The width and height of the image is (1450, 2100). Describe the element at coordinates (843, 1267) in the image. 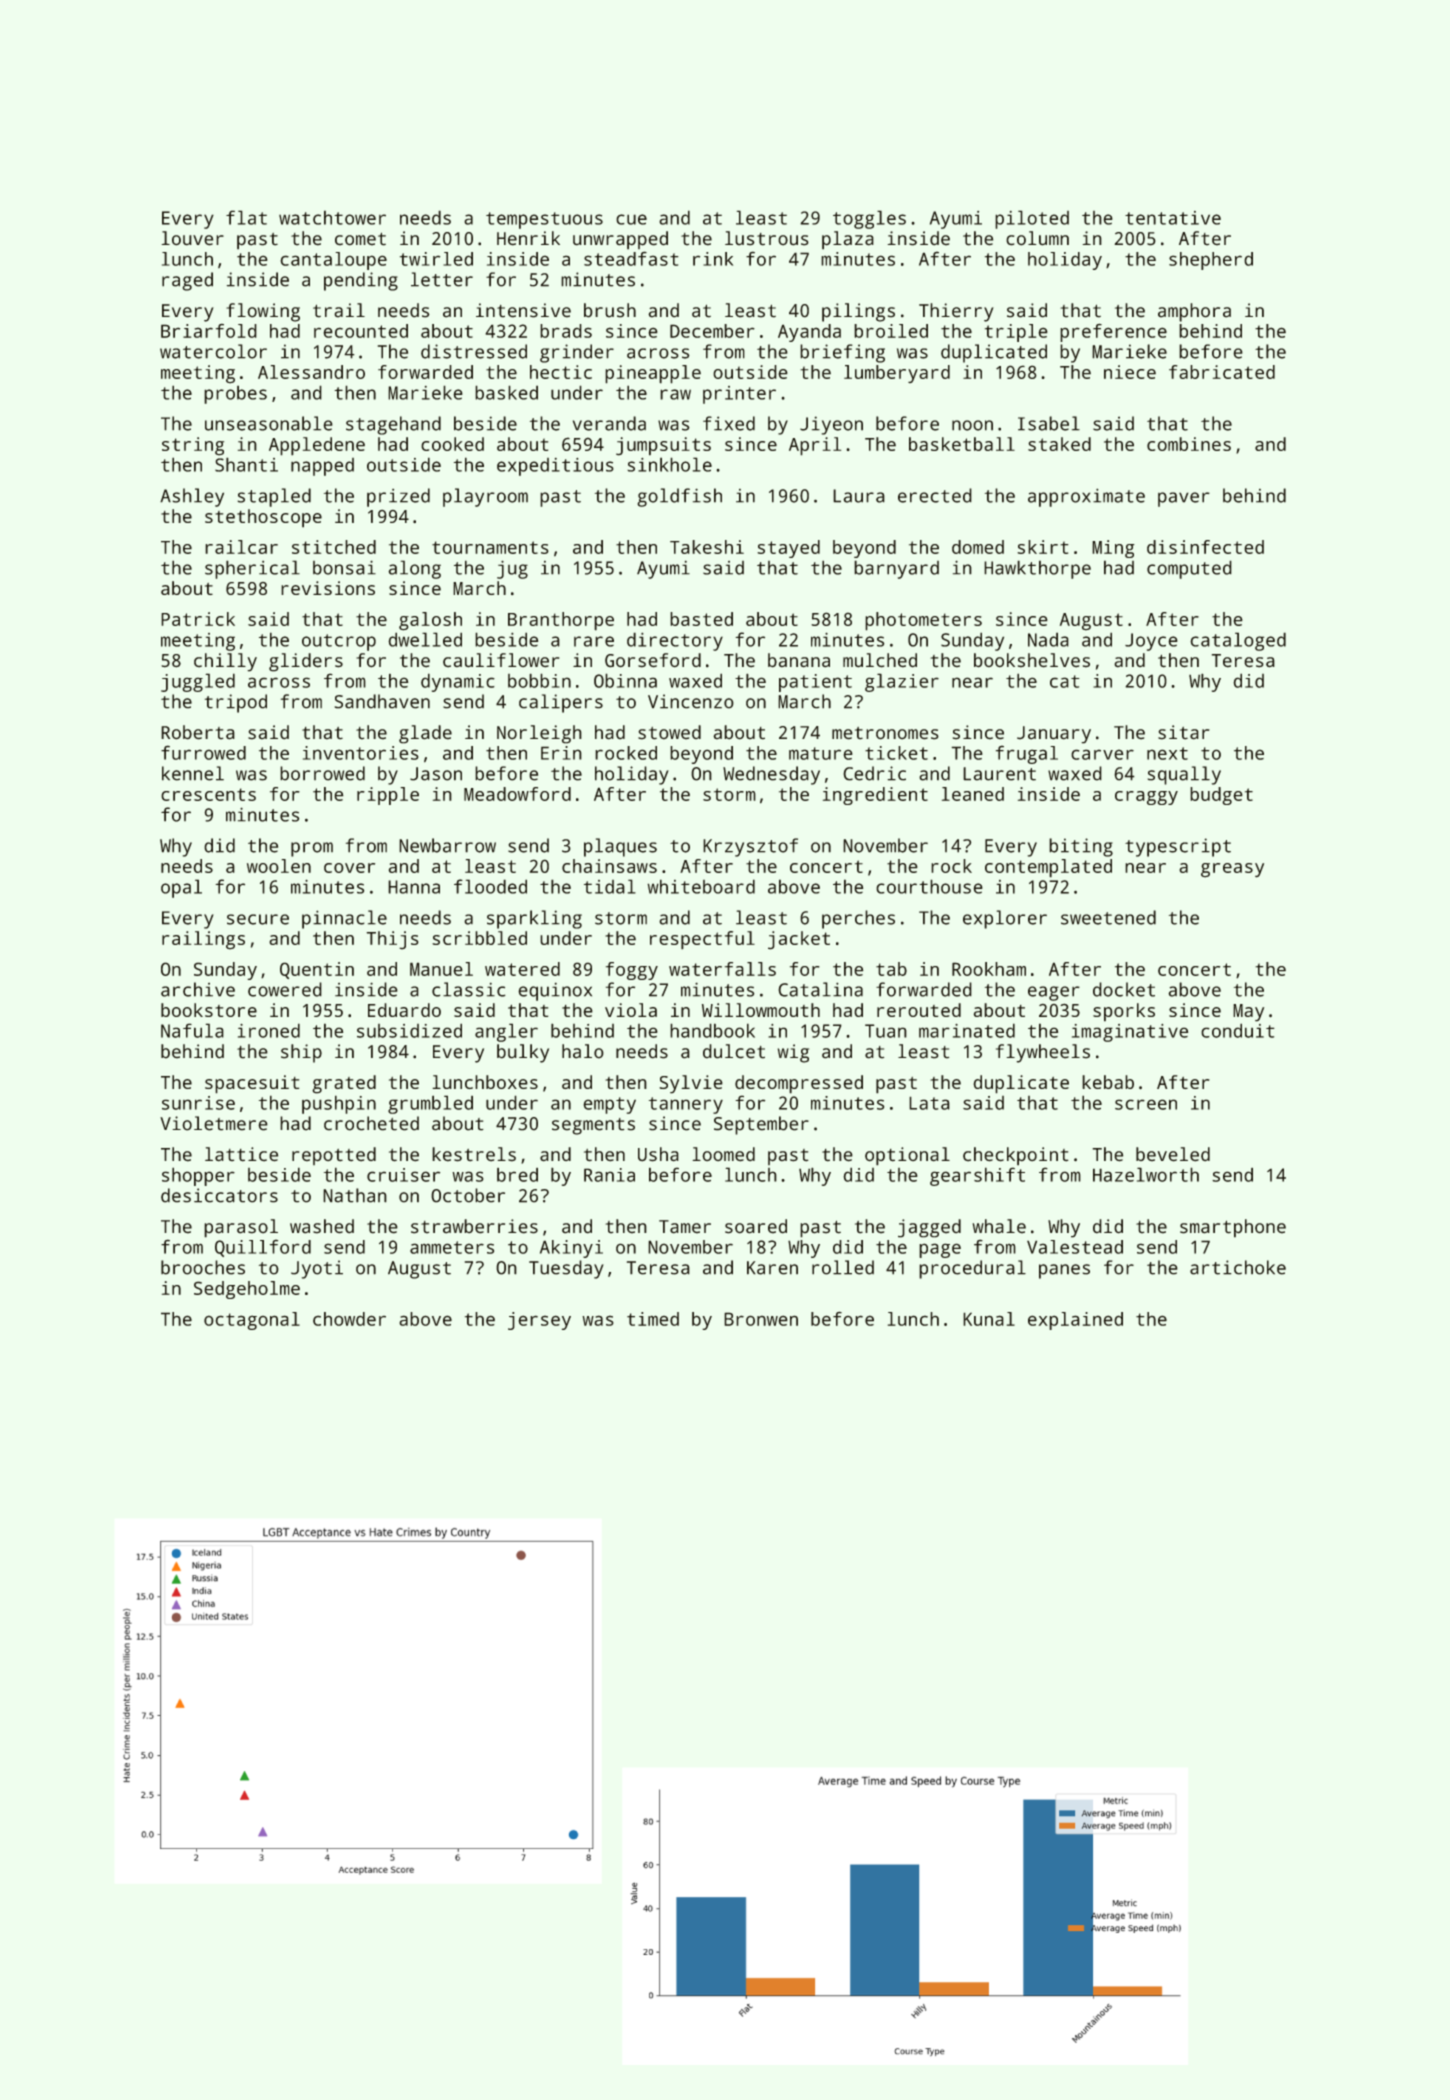

I see `rolled` at that location.
